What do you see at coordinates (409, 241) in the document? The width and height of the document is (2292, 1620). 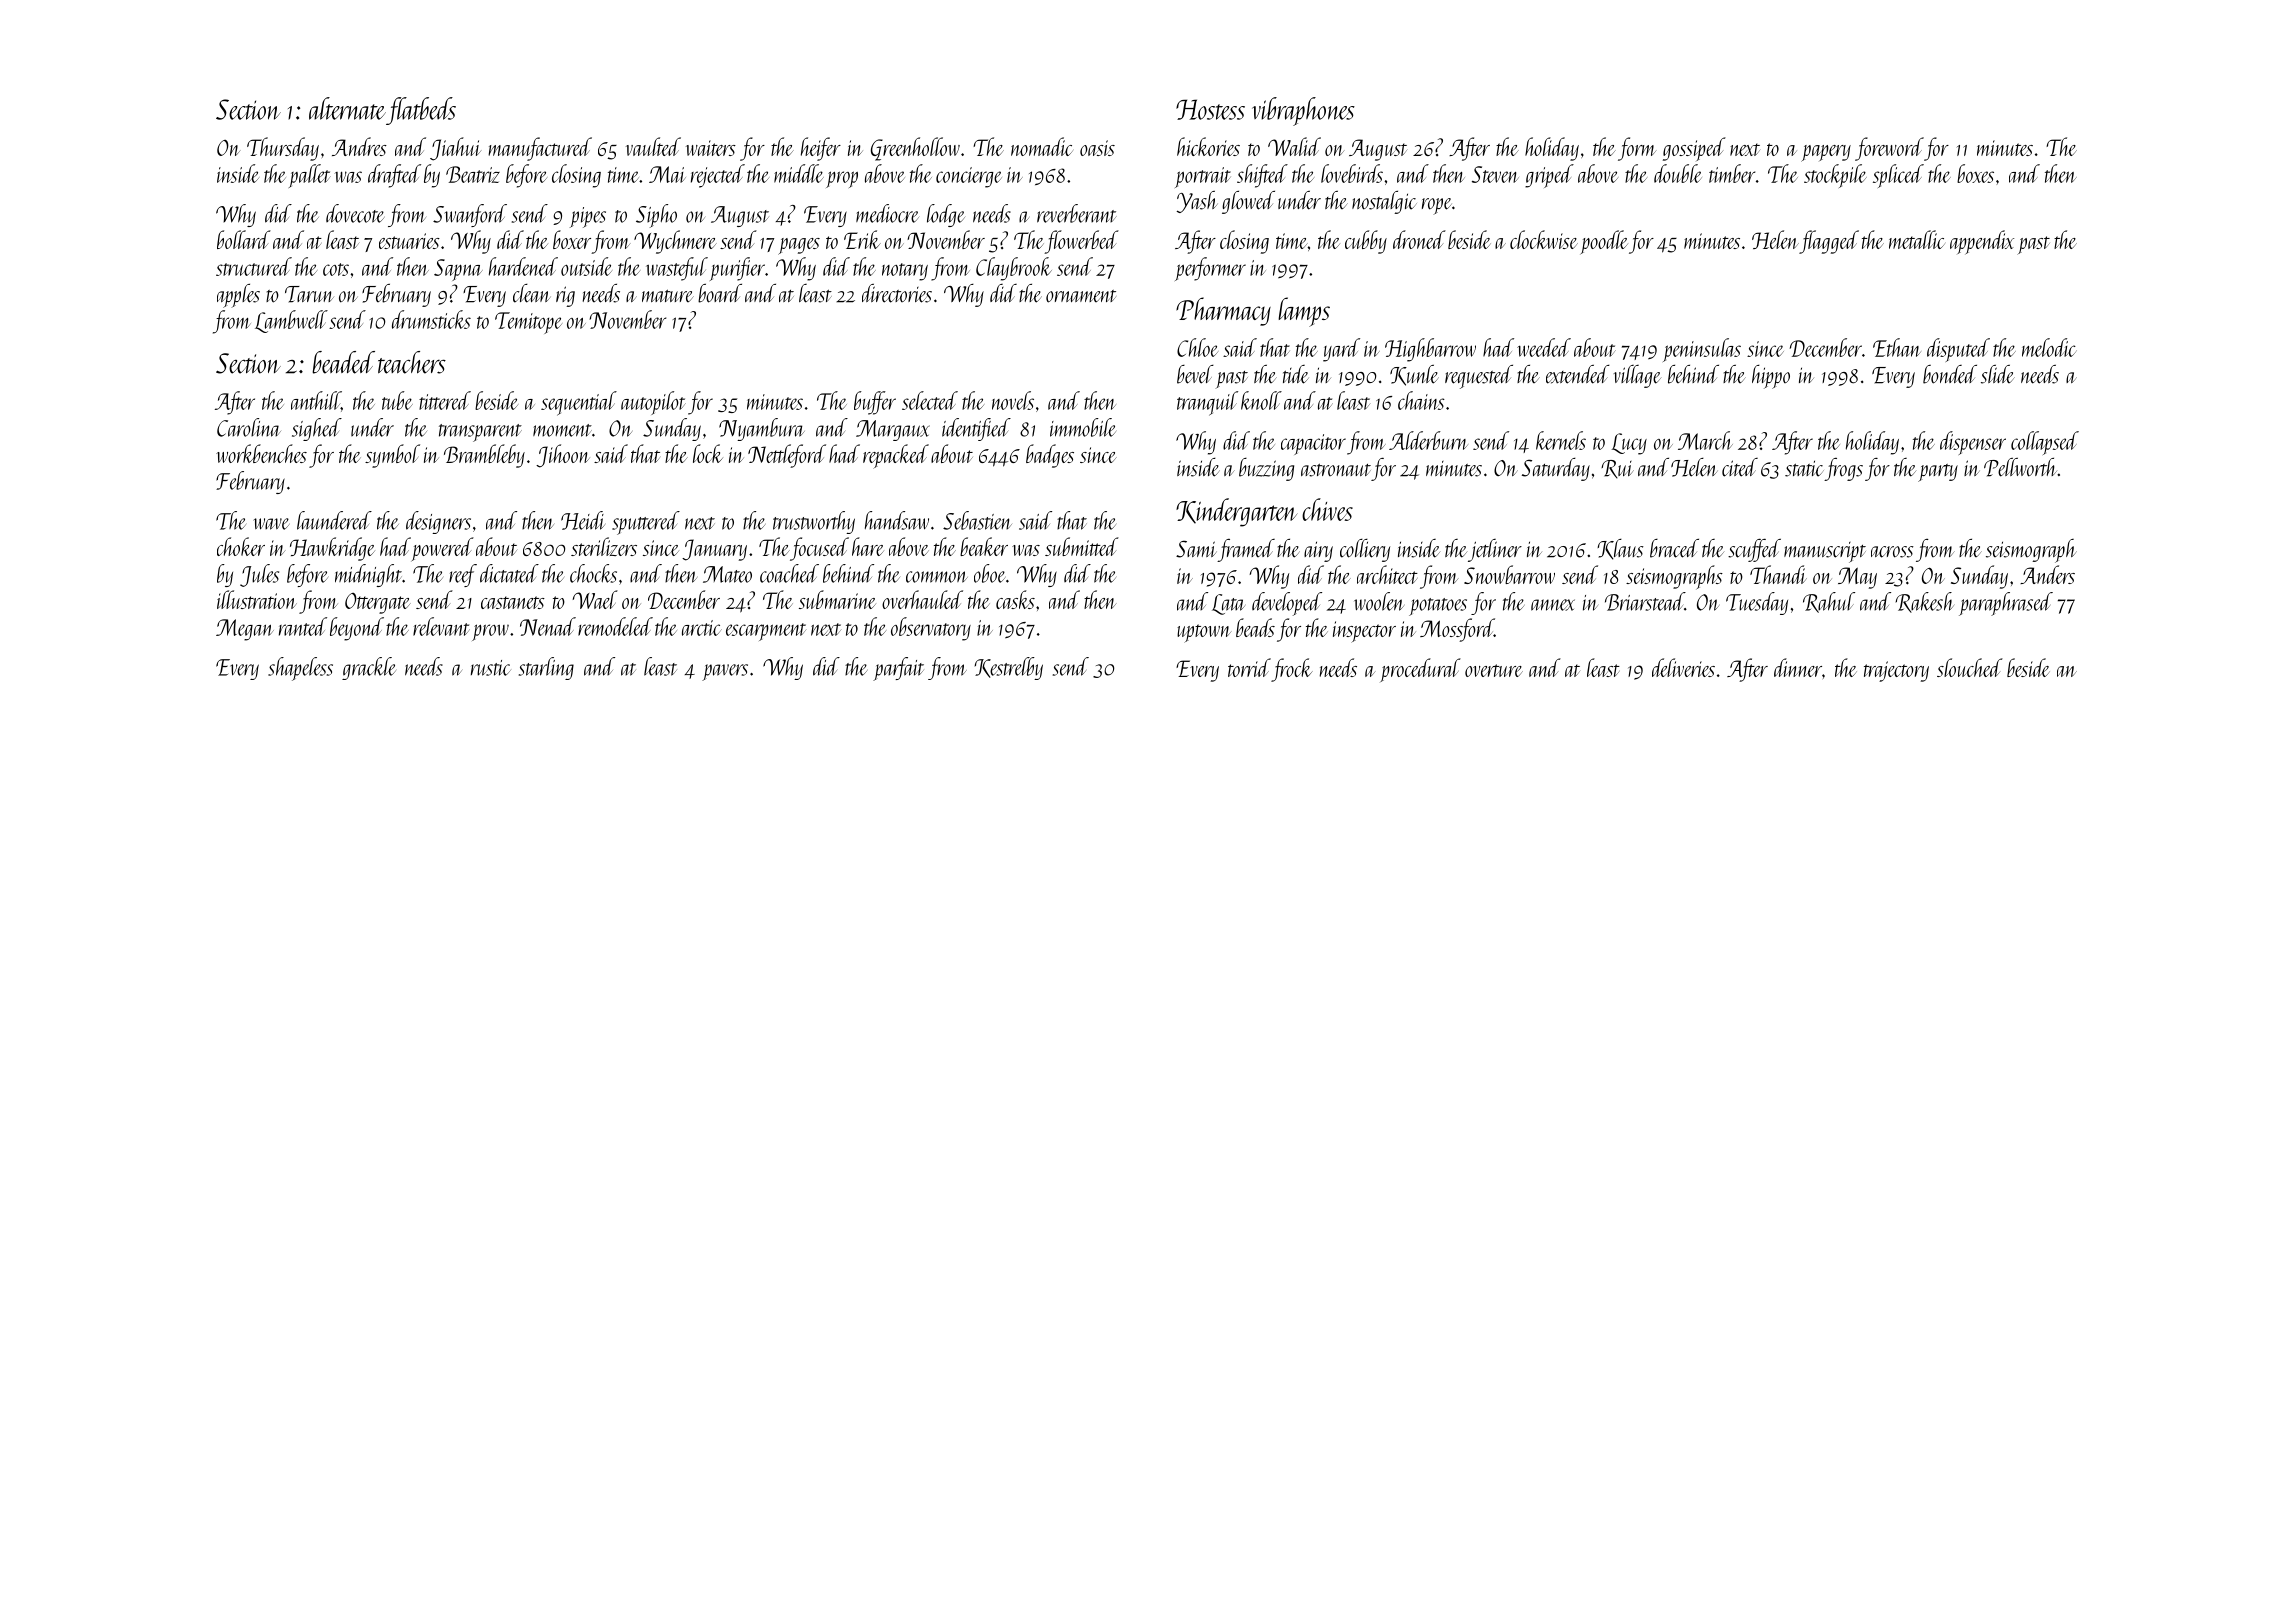 I see `estuaries` at bounding box center [409, 241].
